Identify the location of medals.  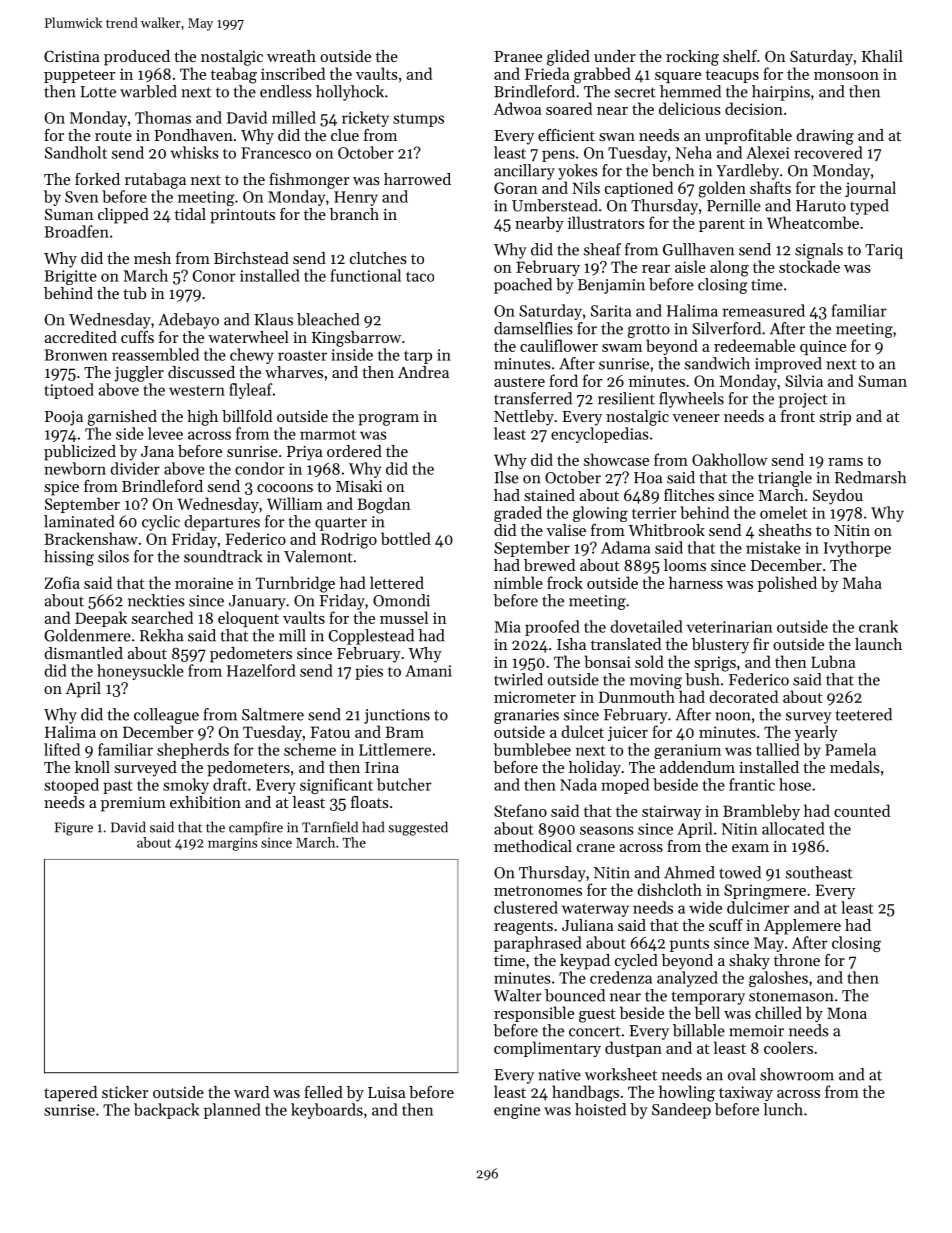
(855, 767).
